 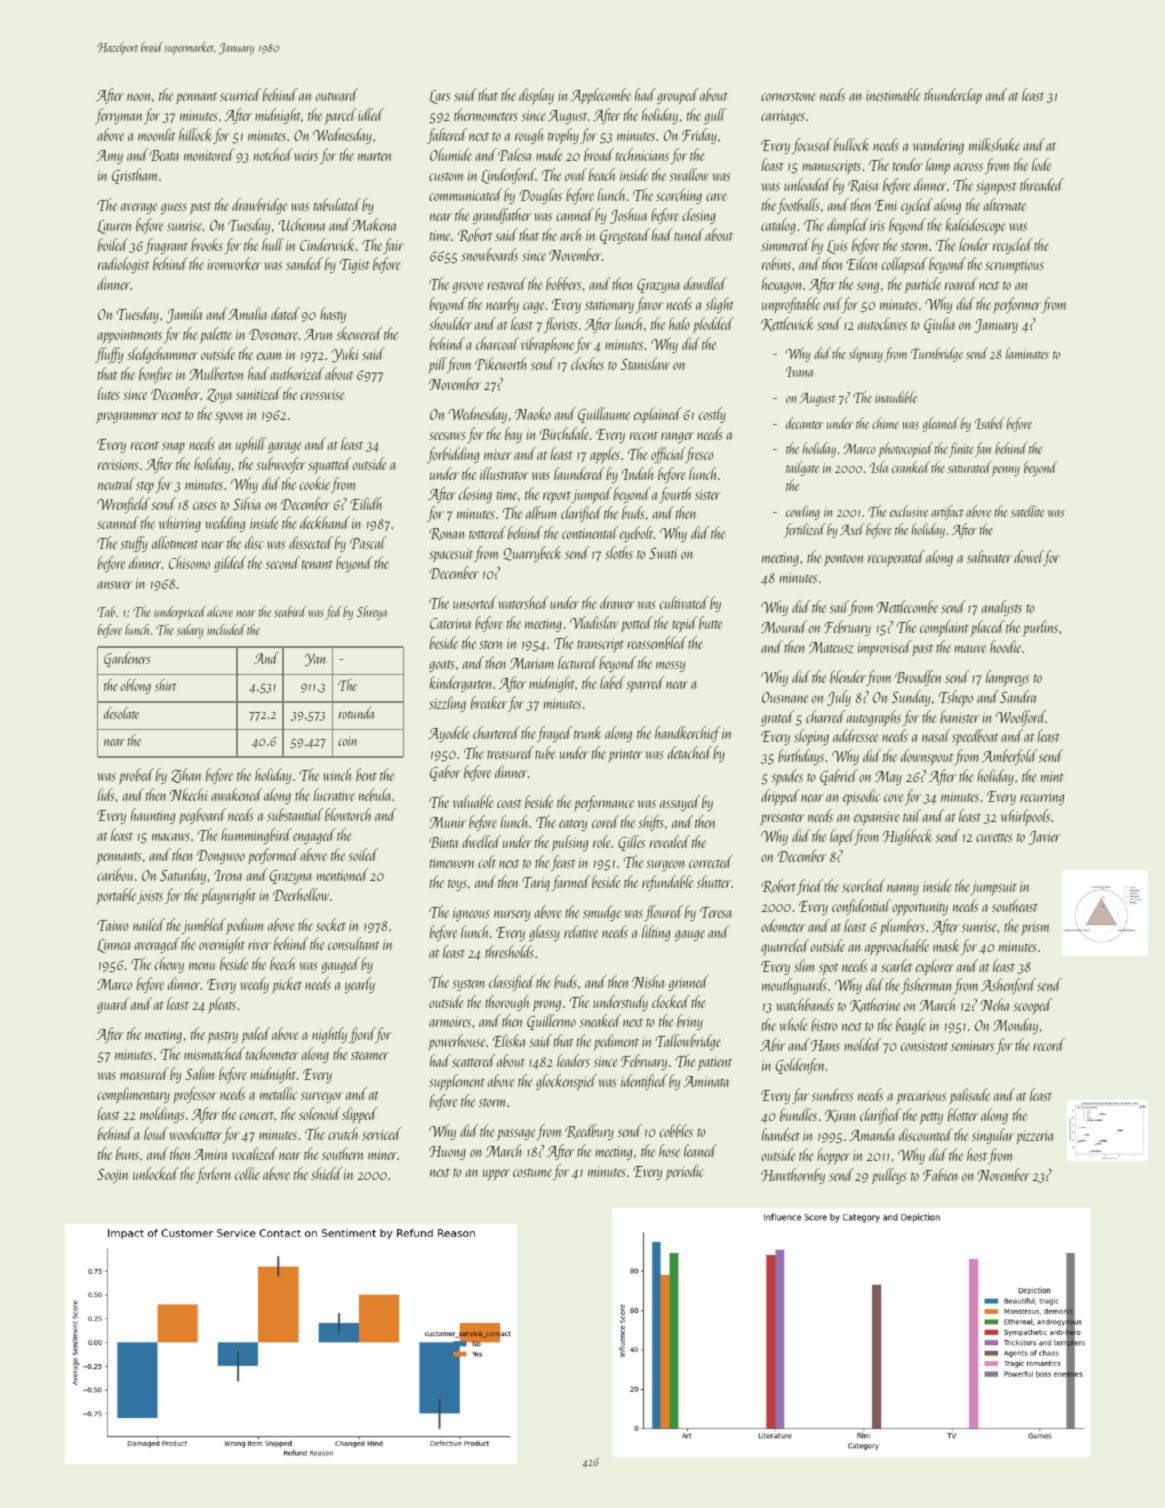 I want to click on tabulated, so click(x=337, y=204).
